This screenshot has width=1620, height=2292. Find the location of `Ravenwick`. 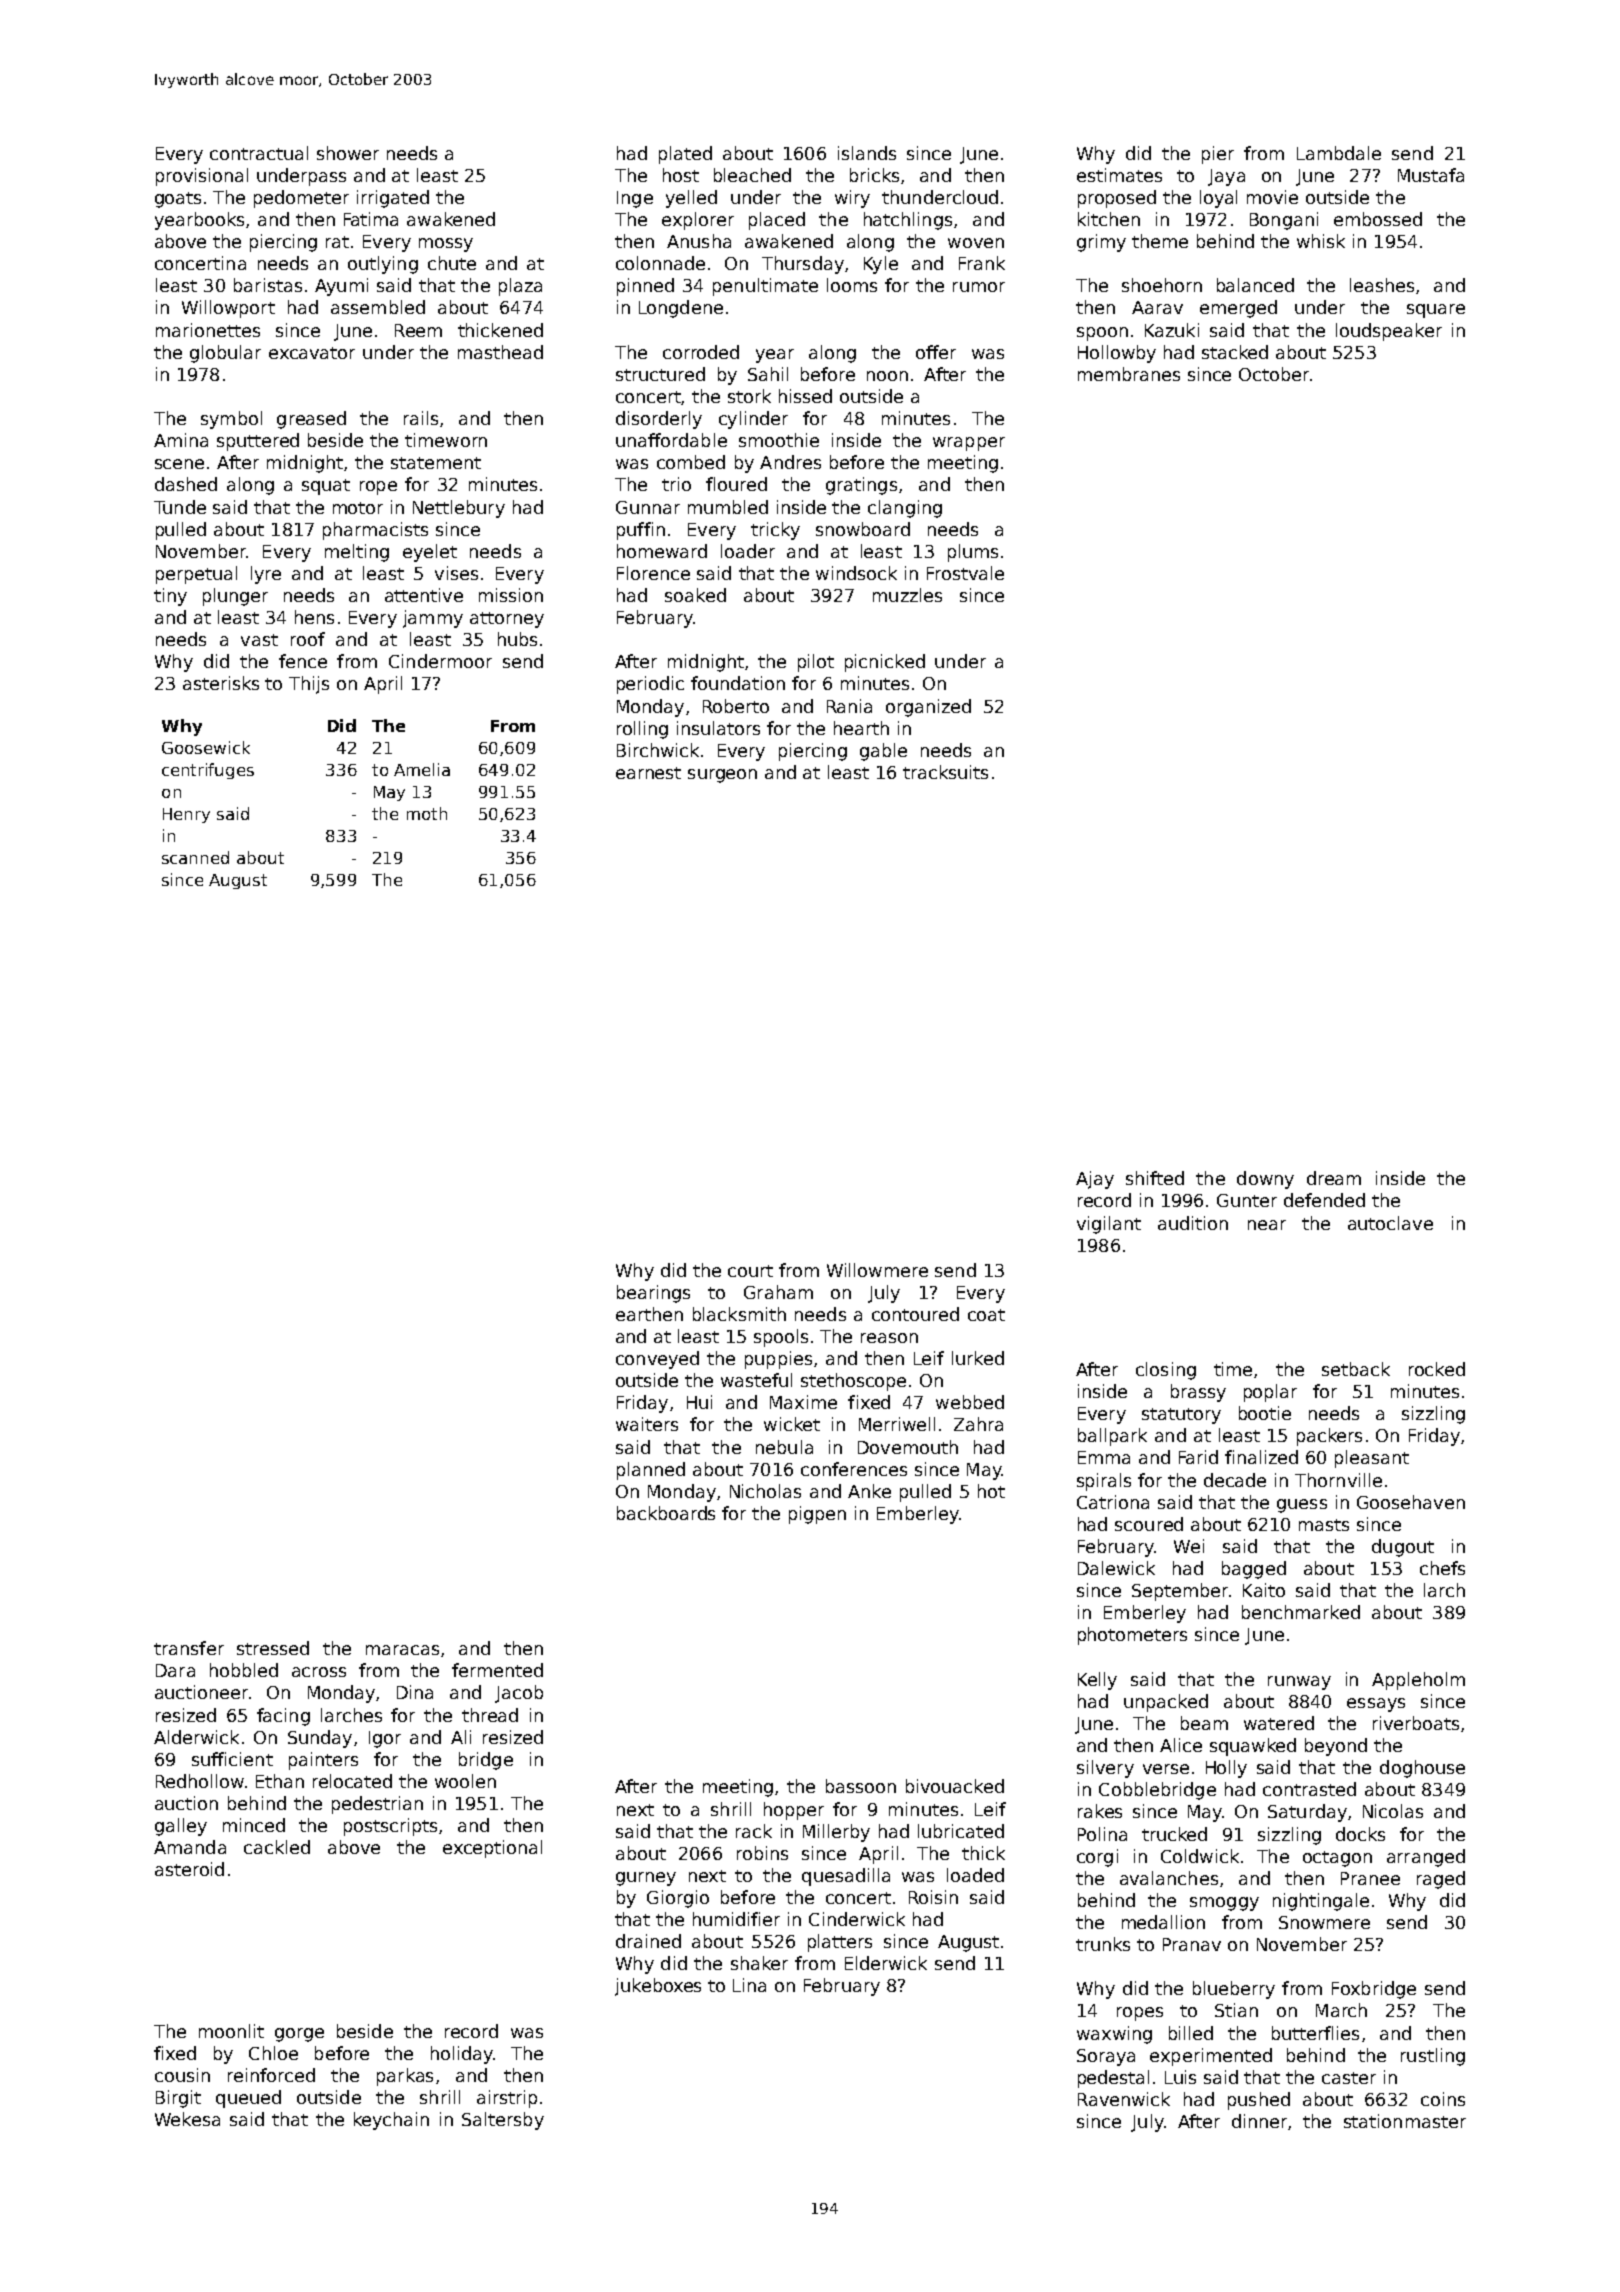

Ravenwick is located at coordinates (1124, 2099).
